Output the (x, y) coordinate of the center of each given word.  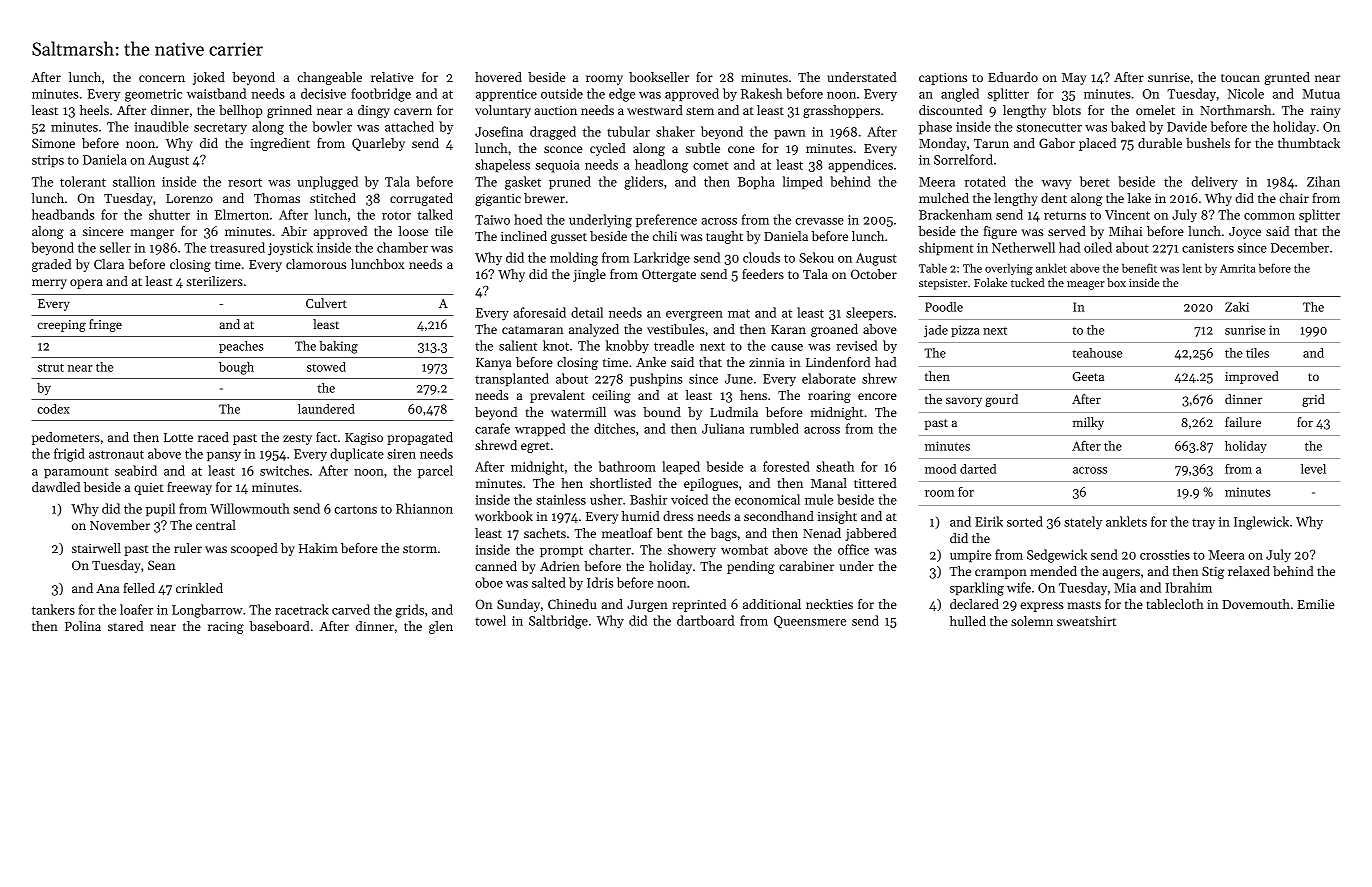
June (739, 379)
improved (1252, 377)
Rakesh (762, 93)
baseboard (280, 626)
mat (739, 313)
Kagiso (364, 439)
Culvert (326, 303)
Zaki (1237, 307)
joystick (290, 249)
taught (724, 237)
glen (441, 627)
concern (162, 78)
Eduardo (1013, 77)
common (1269, 216)
